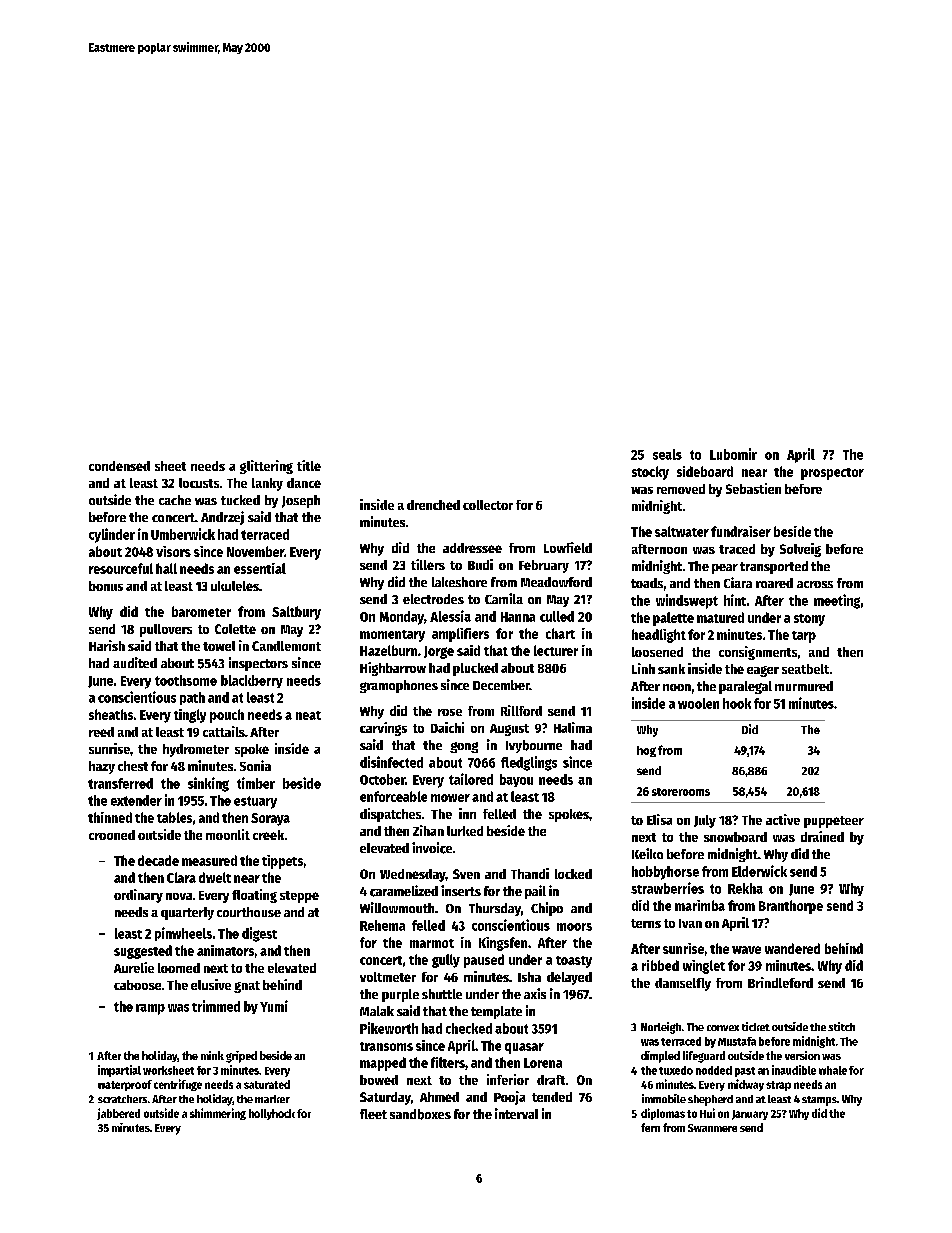 The width and height of the document is (952, 1233). What do you see at coordinates (503, 944) in the document?
I see `Kingsfen` at bounding box center [503, 944].
